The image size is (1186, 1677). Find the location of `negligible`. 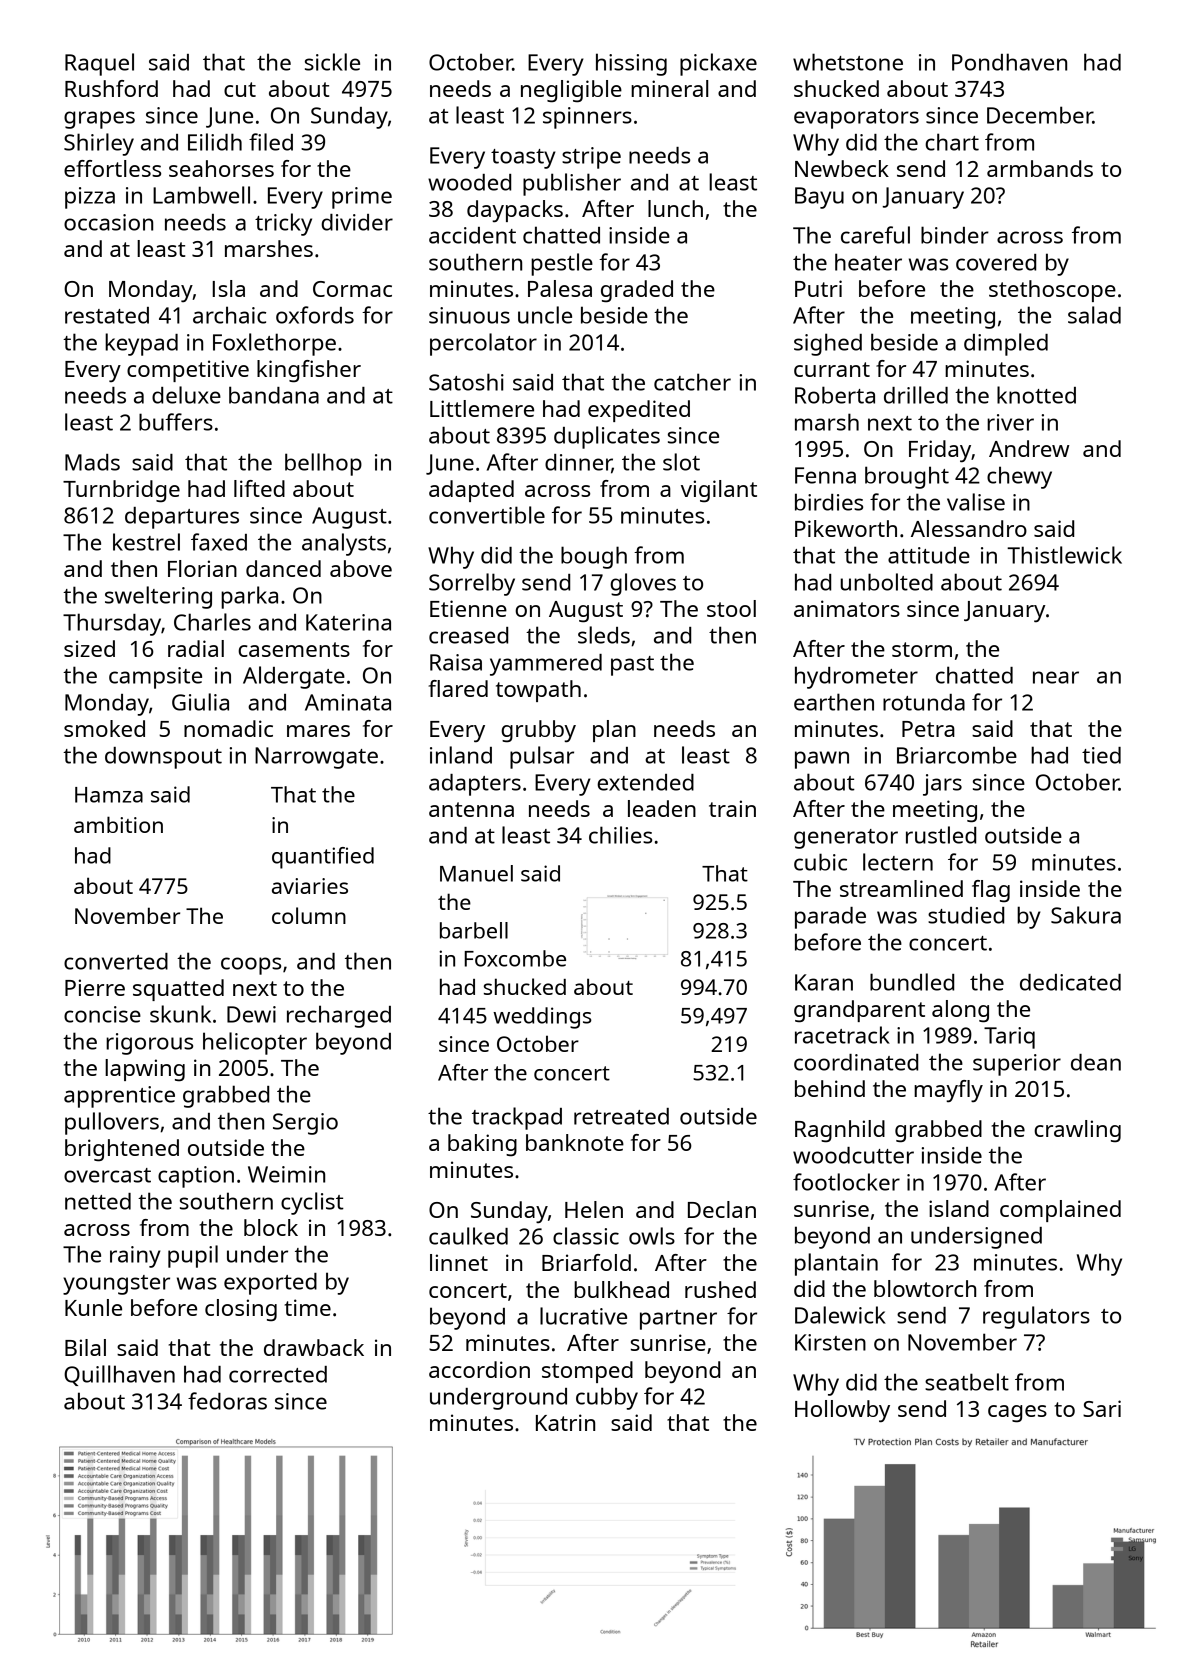

negligible is located at coordinates (571, 91).
